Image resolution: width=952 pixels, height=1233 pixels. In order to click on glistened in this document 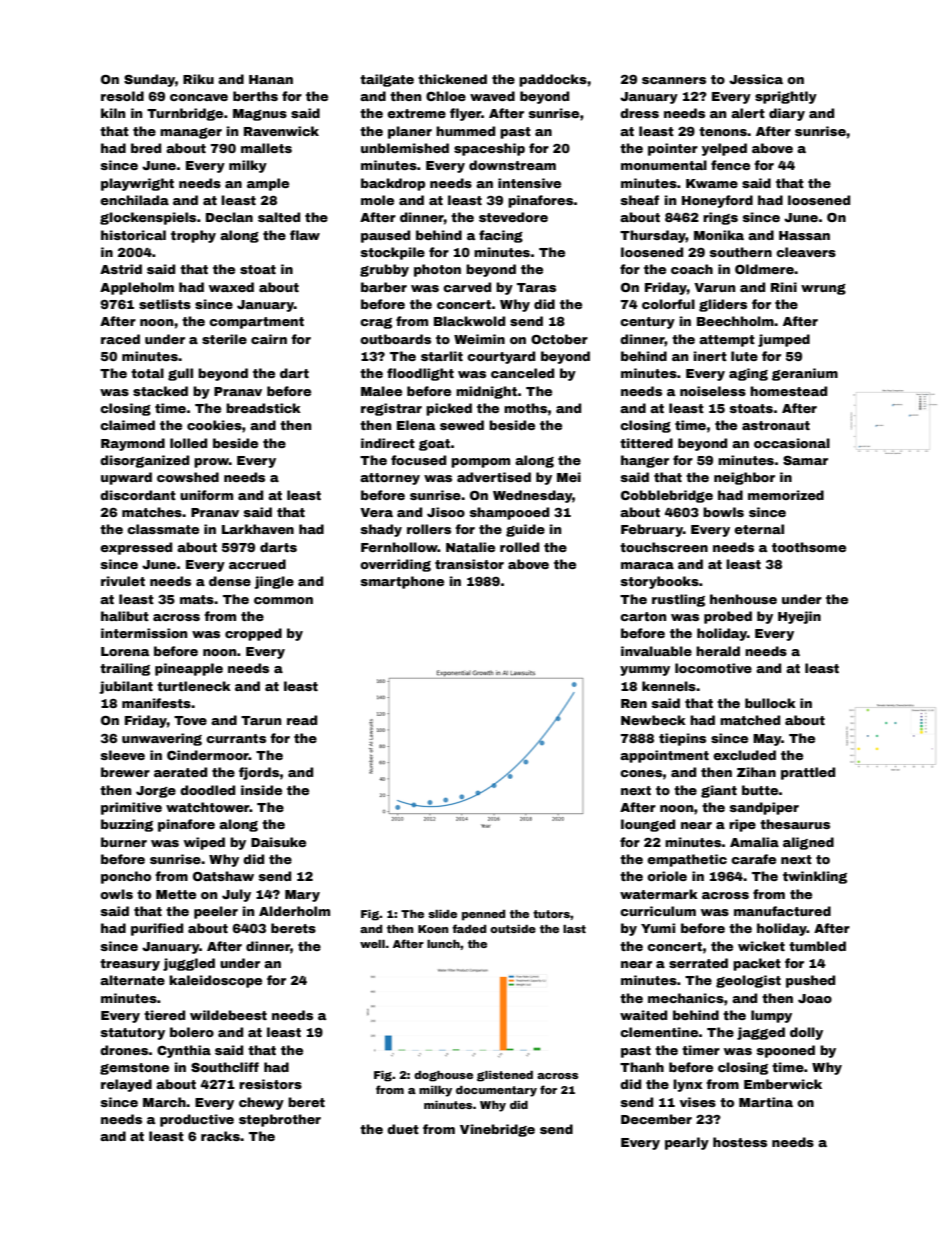, I will do `click(505, 1076)`.
